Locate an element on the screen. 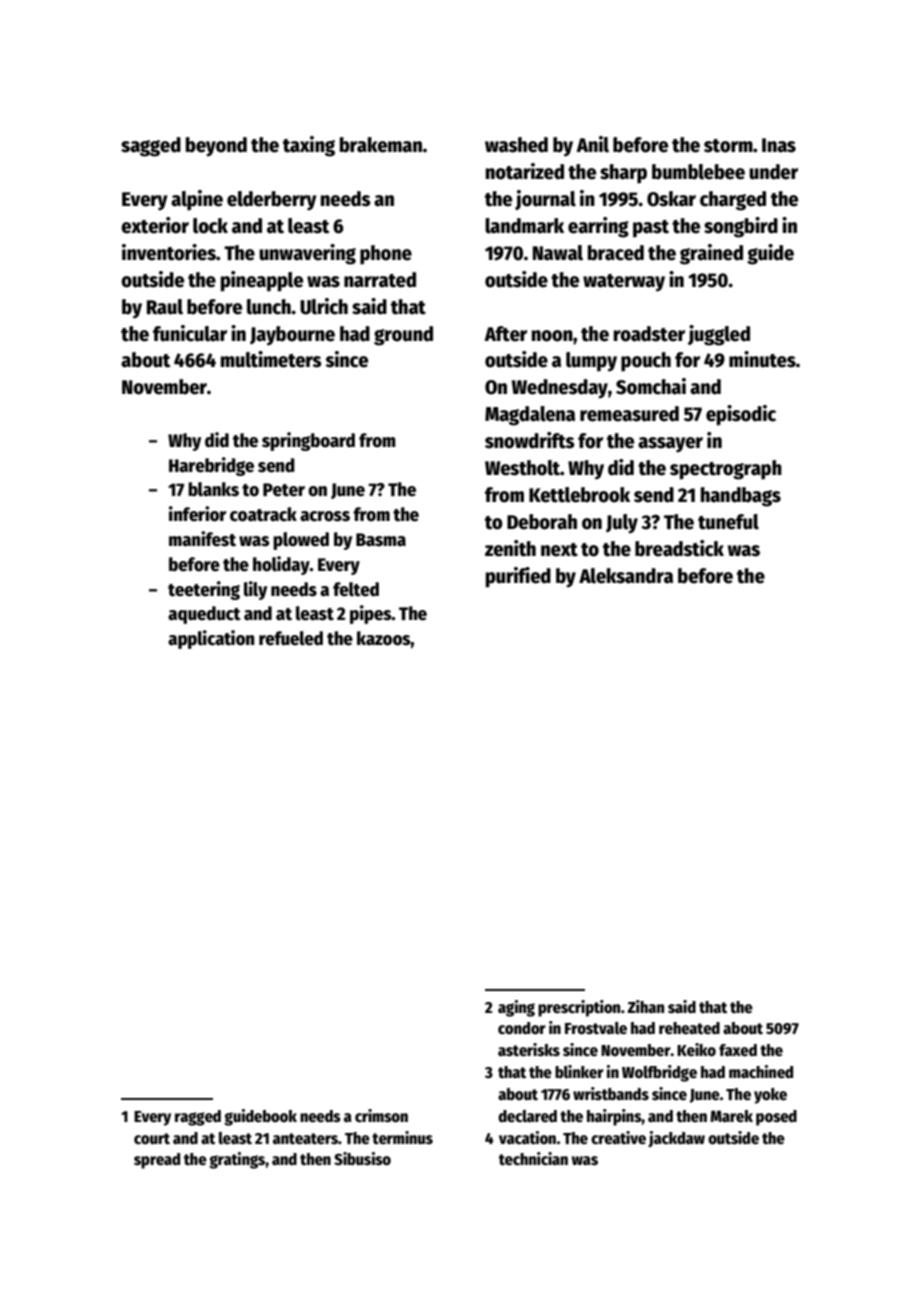 This screenshot has width=924, height=1311. spread is located at coordinates (157, 1161).
